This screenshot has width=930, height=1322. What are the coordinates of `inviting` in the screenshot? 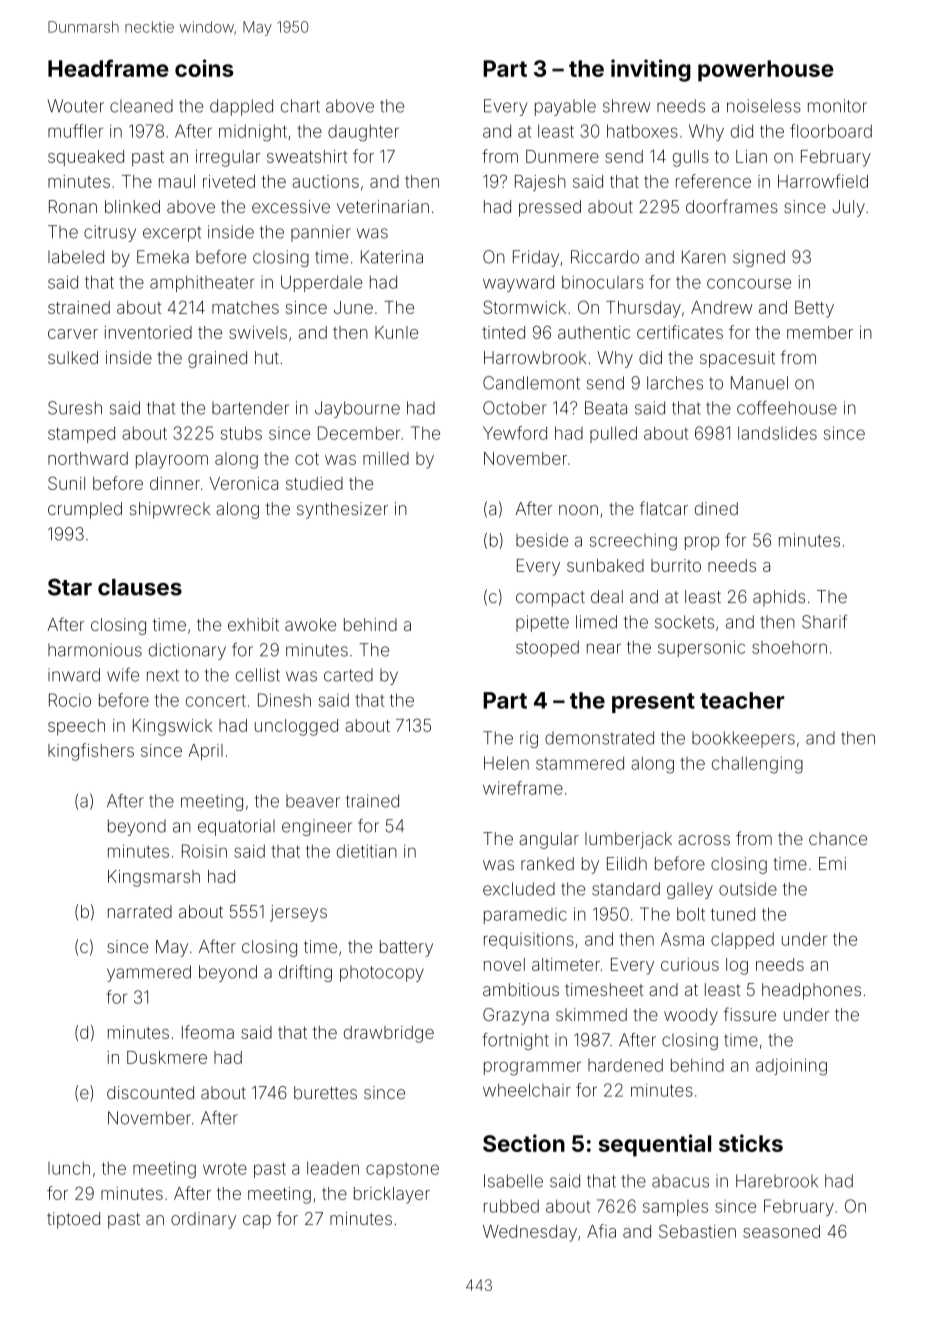 It's located at (651, 70).
